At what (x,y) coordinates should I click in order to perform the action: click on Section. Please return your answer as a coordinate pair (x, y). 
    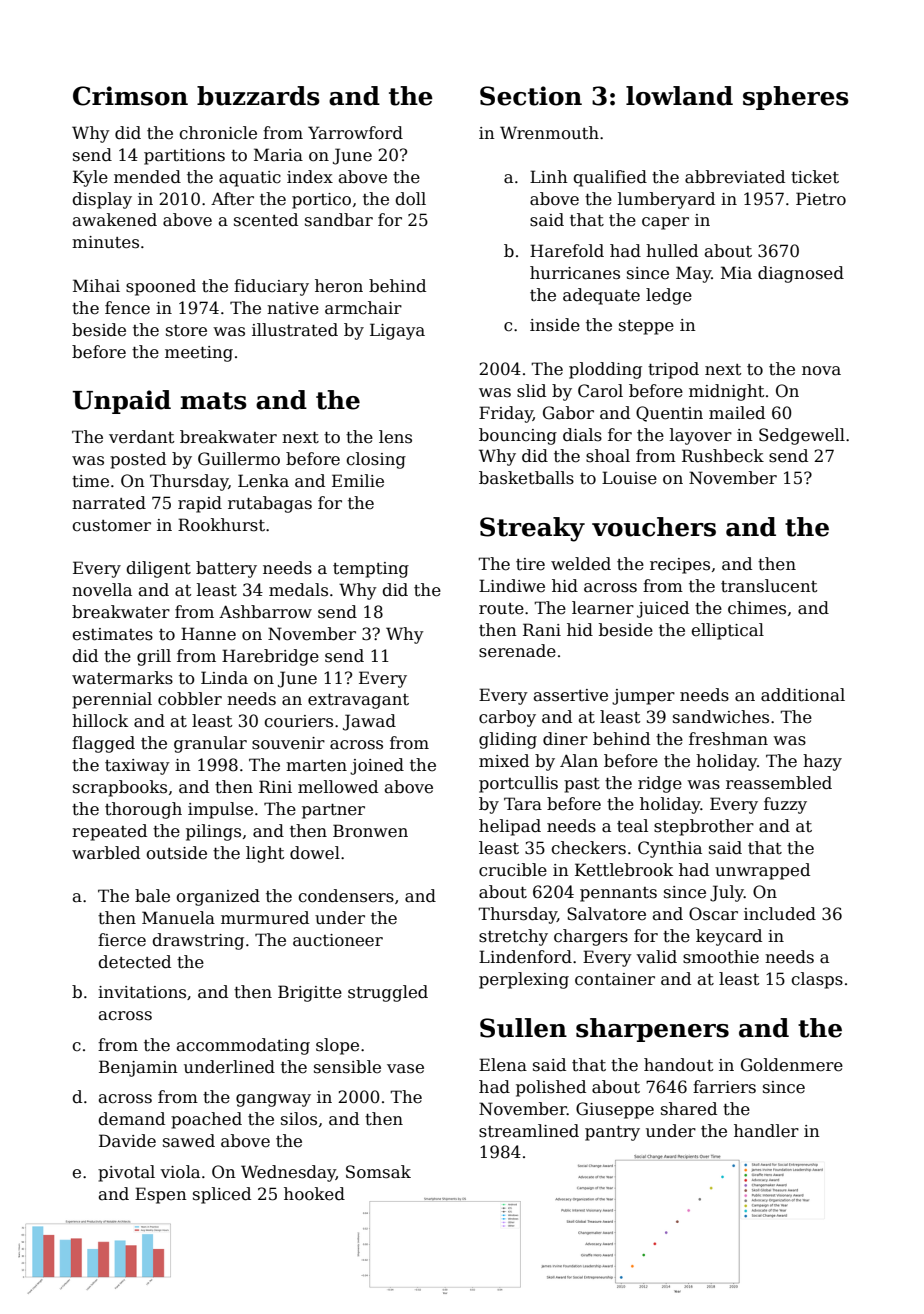
    Looking at the image, I should click on (531, 96).
